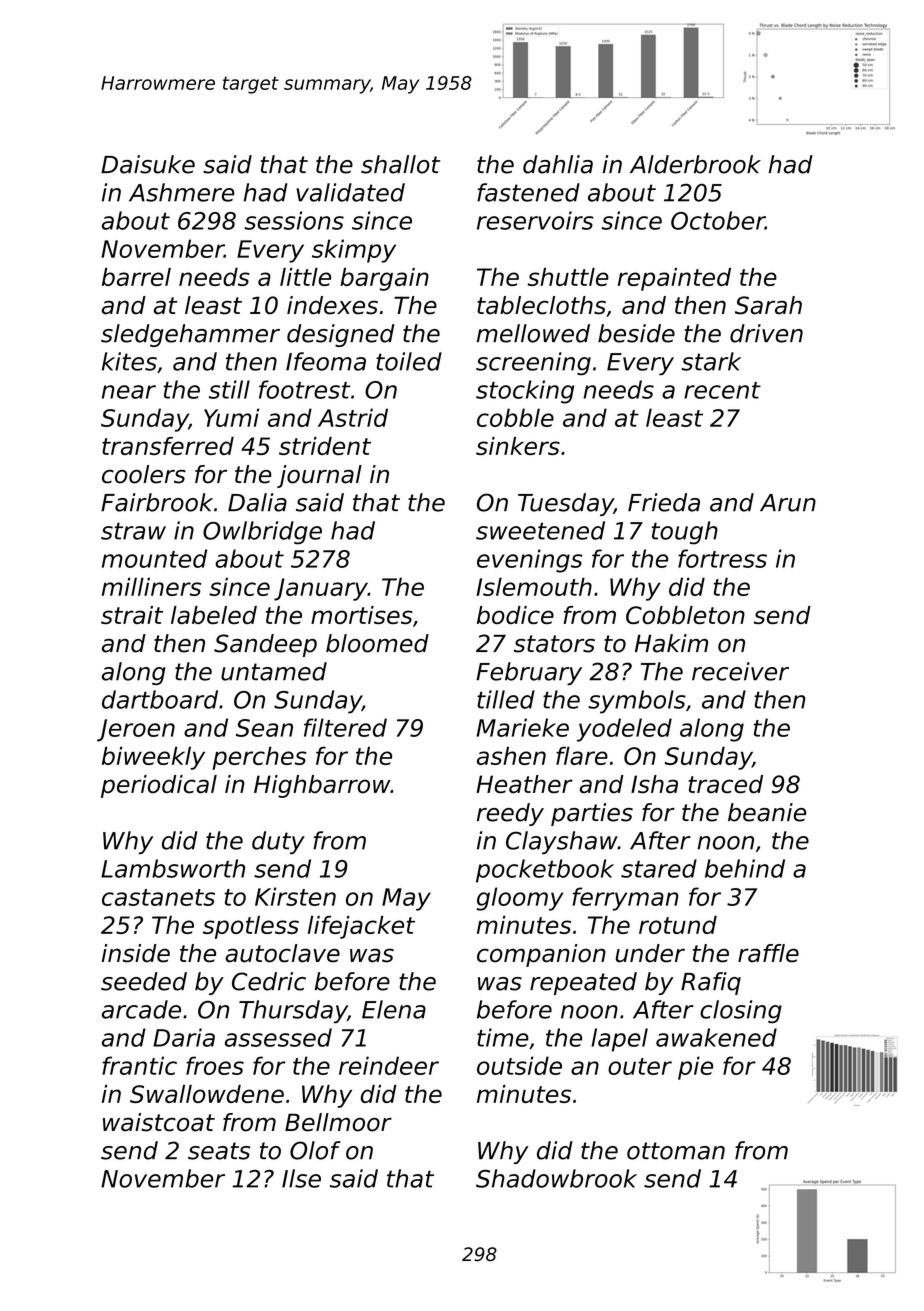 The height and width of the screenshot is (1311, 924). What do you see at coordinates (725, 784) in the screenshot?
I see `traced` at bounding box center [725, 784].
